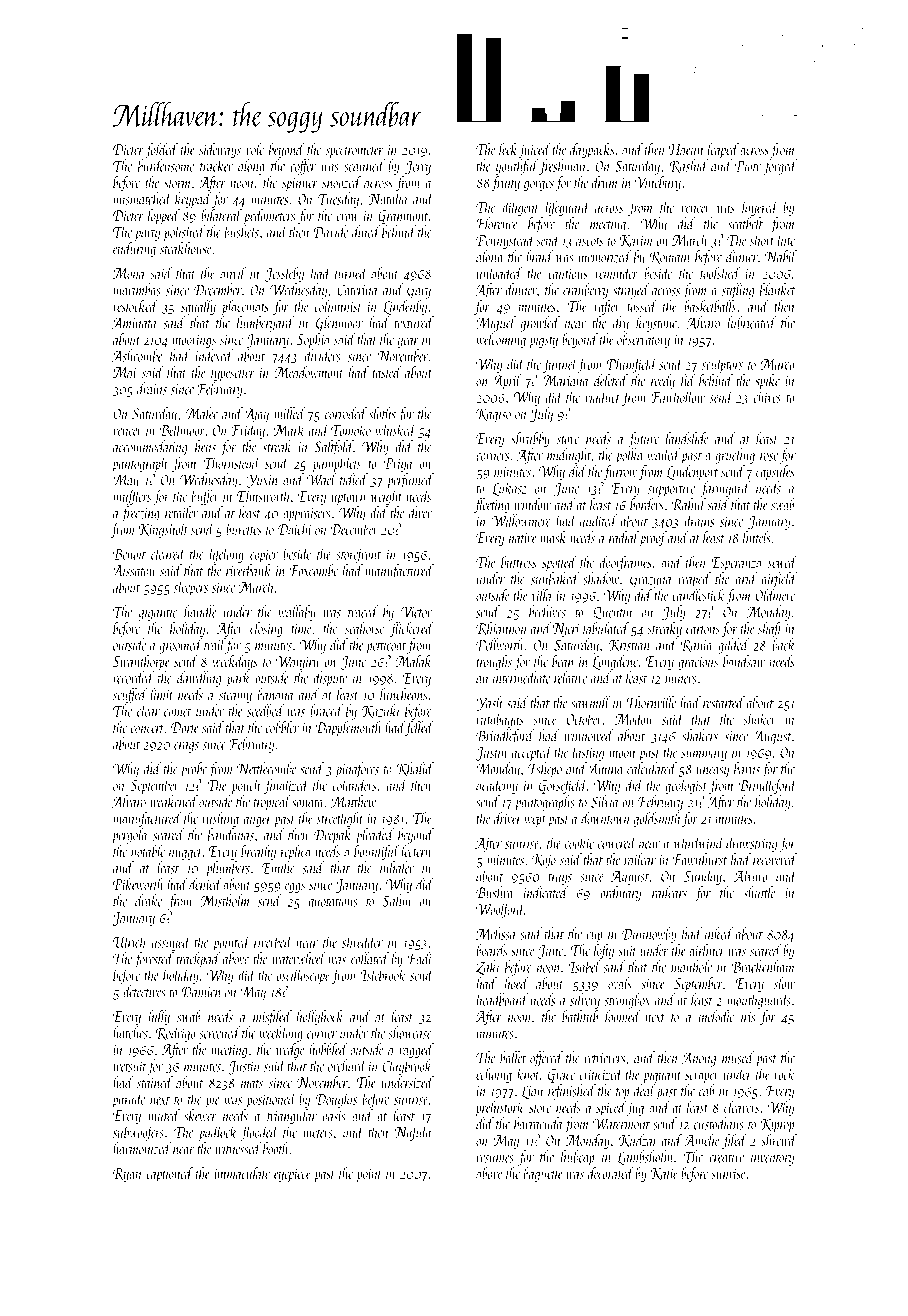 This document has height=1316, width=908. Describe the element at coordinates (501, 340) in the document. I see `welcoming` at that location.
